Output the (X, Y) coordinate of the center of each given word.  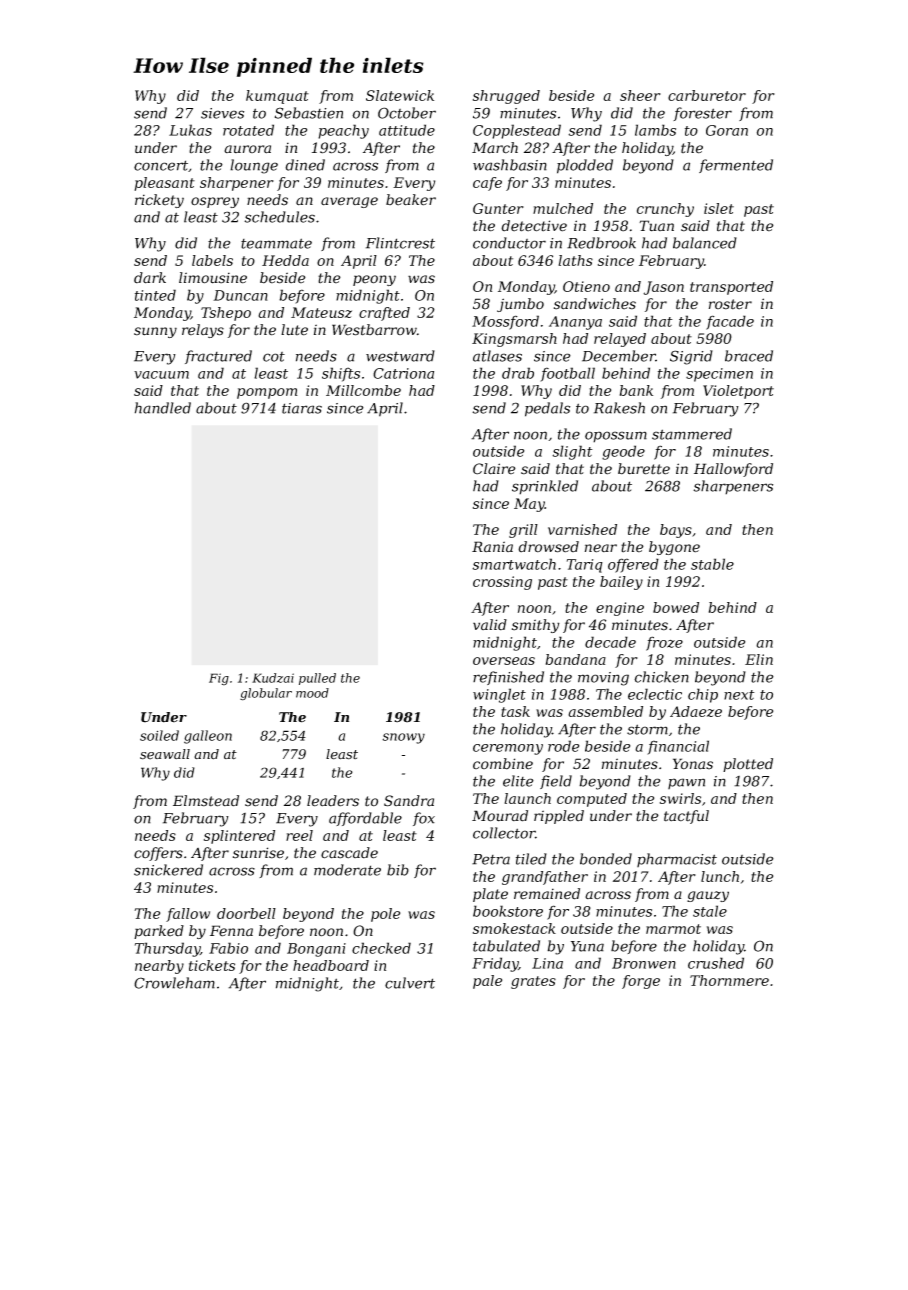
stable (712, 564)
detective (534, 226)
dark (150, 278)
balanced (705, 243)
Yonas (693, 764)
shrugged (506, 97)
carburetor (707, 95)
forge (641, 982)
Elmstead (206, 801)
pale (487, 982)
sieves (222, 113)
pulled (317, 679)
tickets (212, 965)
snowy (403, 738)
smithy (536, 626)
